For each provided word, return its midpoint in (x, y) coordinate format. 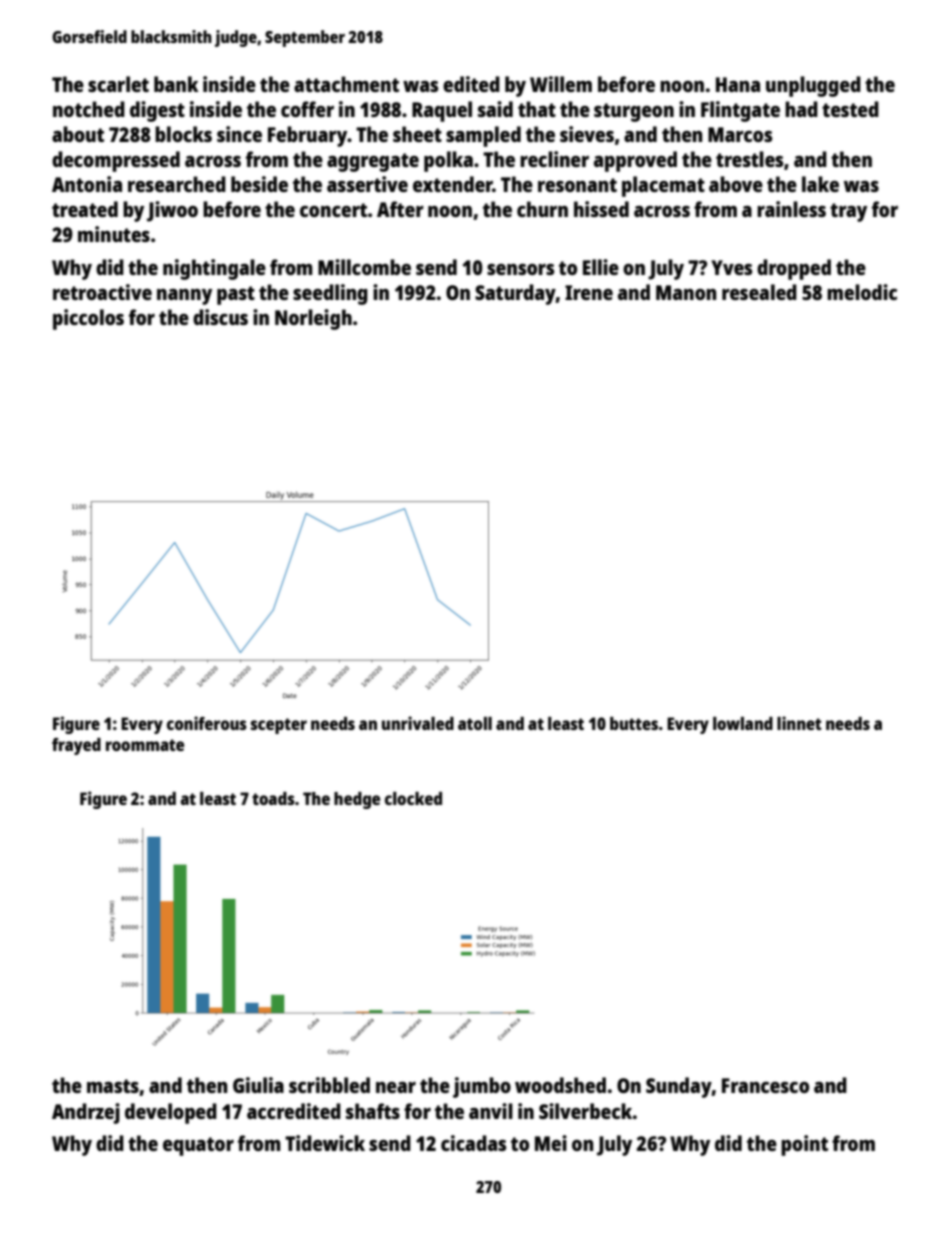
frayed (76, 746)
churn (542, 209)
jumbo (482, 1087)
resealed (759, 292)
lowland (743, 723)
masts (113, 1086)
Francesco (765, 1085)
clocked (413, 798)
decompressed (116, 161)
